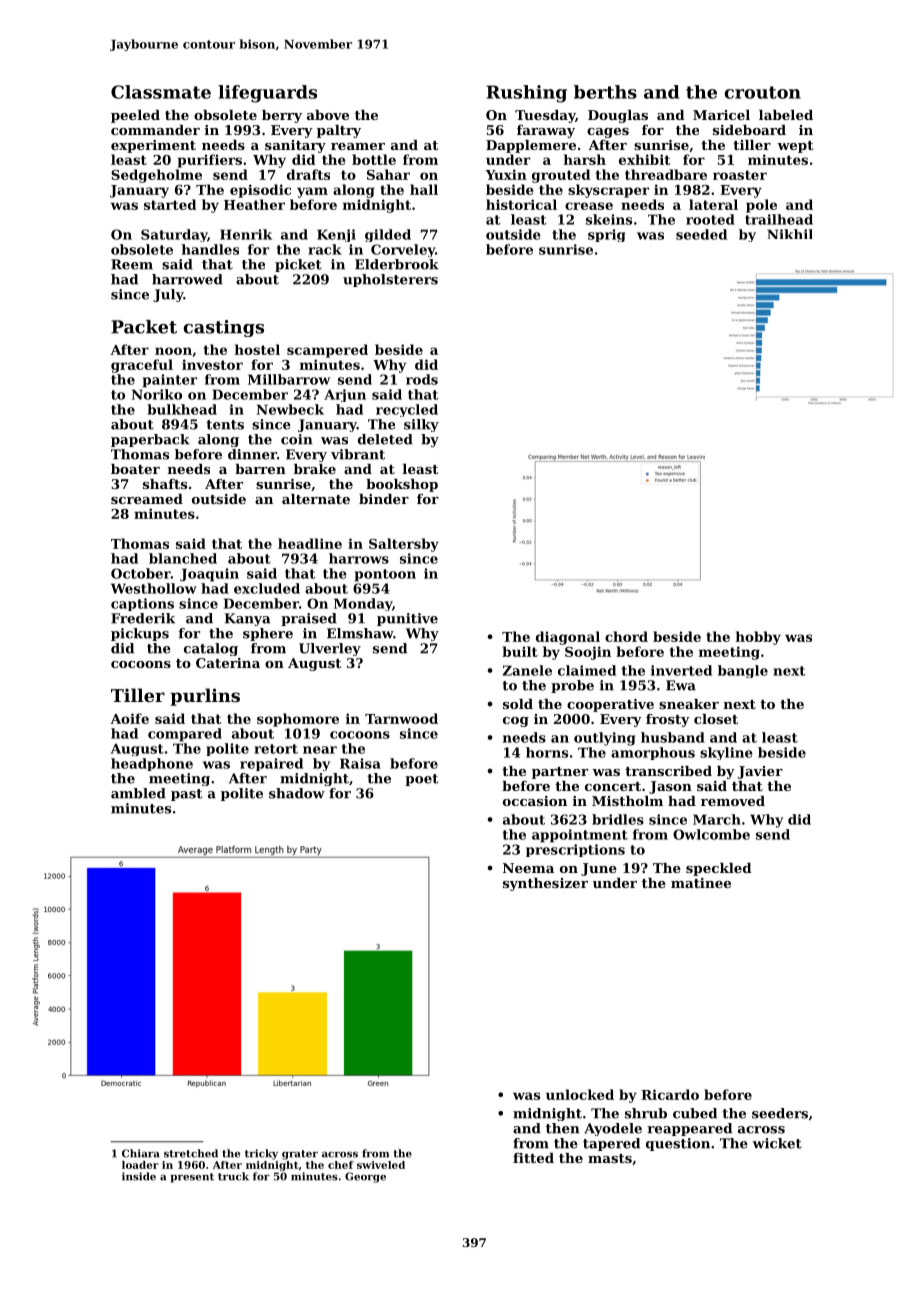 Image resolution: width=924 pixels, height=1314 pixels. What do you see at coordinates (545, 884) in the screenshot?
I see `synthesizer` at bounding box center [545, 884].
